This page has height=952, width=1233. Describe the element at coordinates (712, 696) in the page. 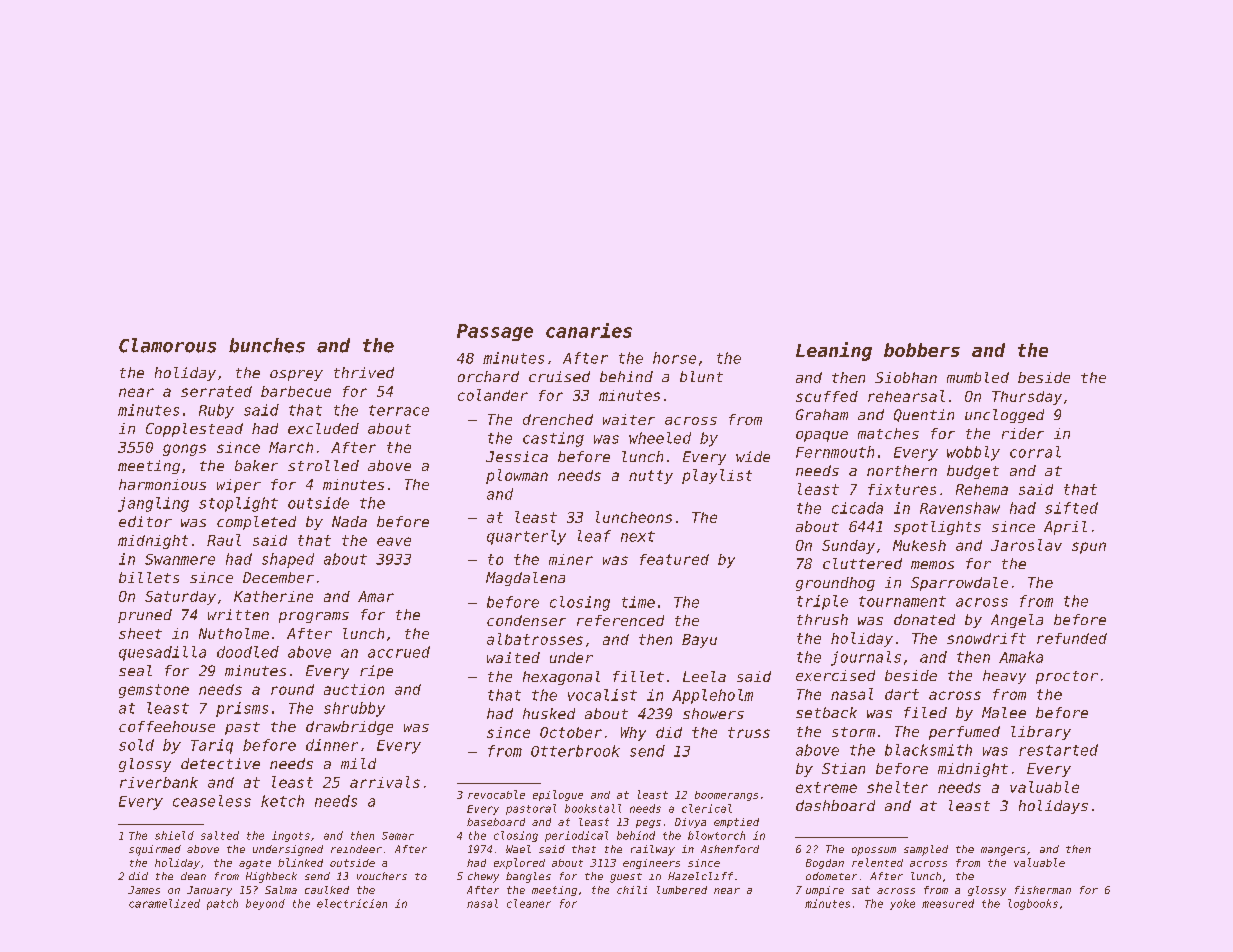

I see `Appleholm` at that location.
